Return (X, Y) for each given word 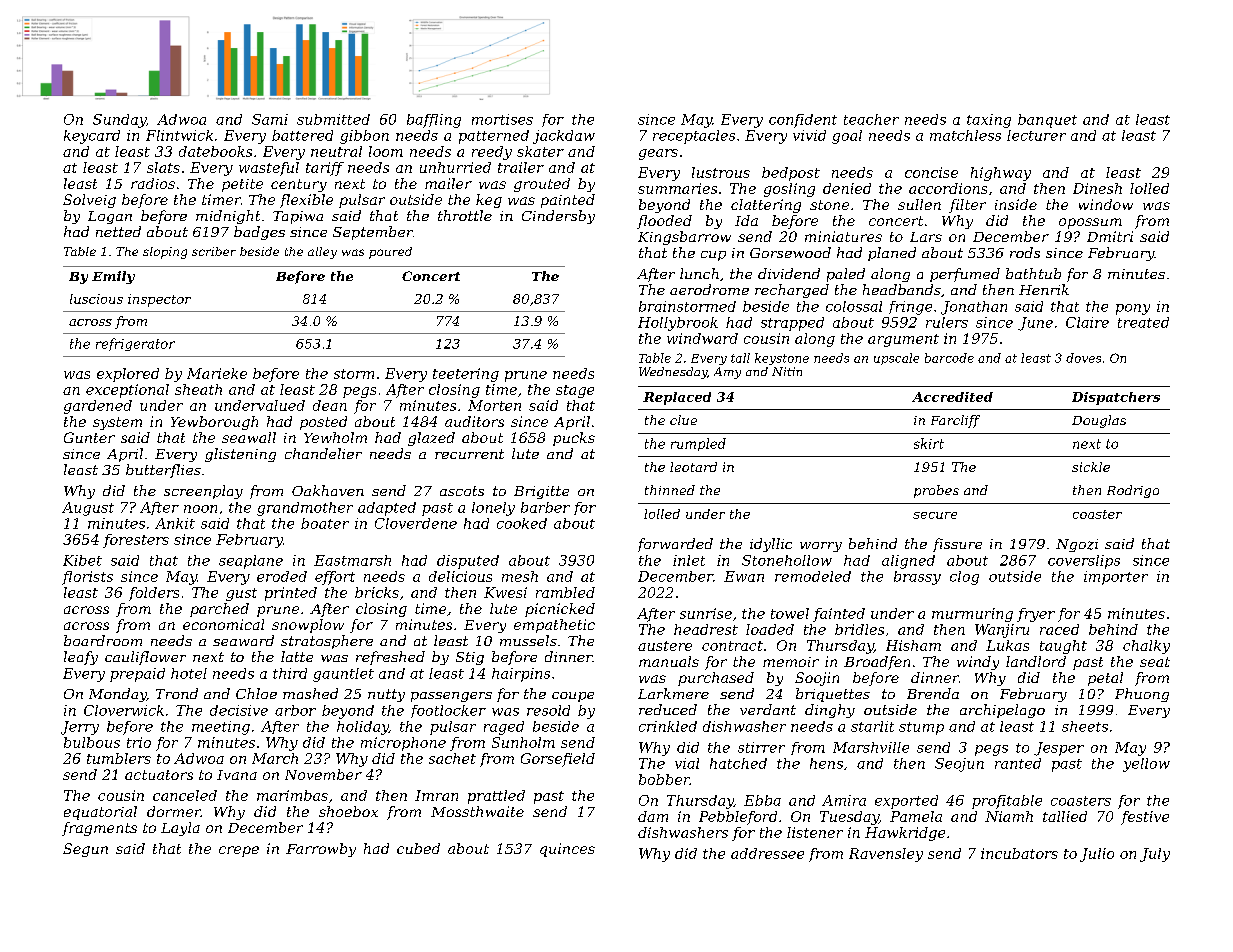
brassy (917, 578)
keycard (92, 137)
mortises (502, 119)
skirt (929, 443)
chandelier (323, 453)
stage (575, 391)
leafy (81, 658)
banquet (1047, 121)
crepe (239, 851)
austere (665, 646)
